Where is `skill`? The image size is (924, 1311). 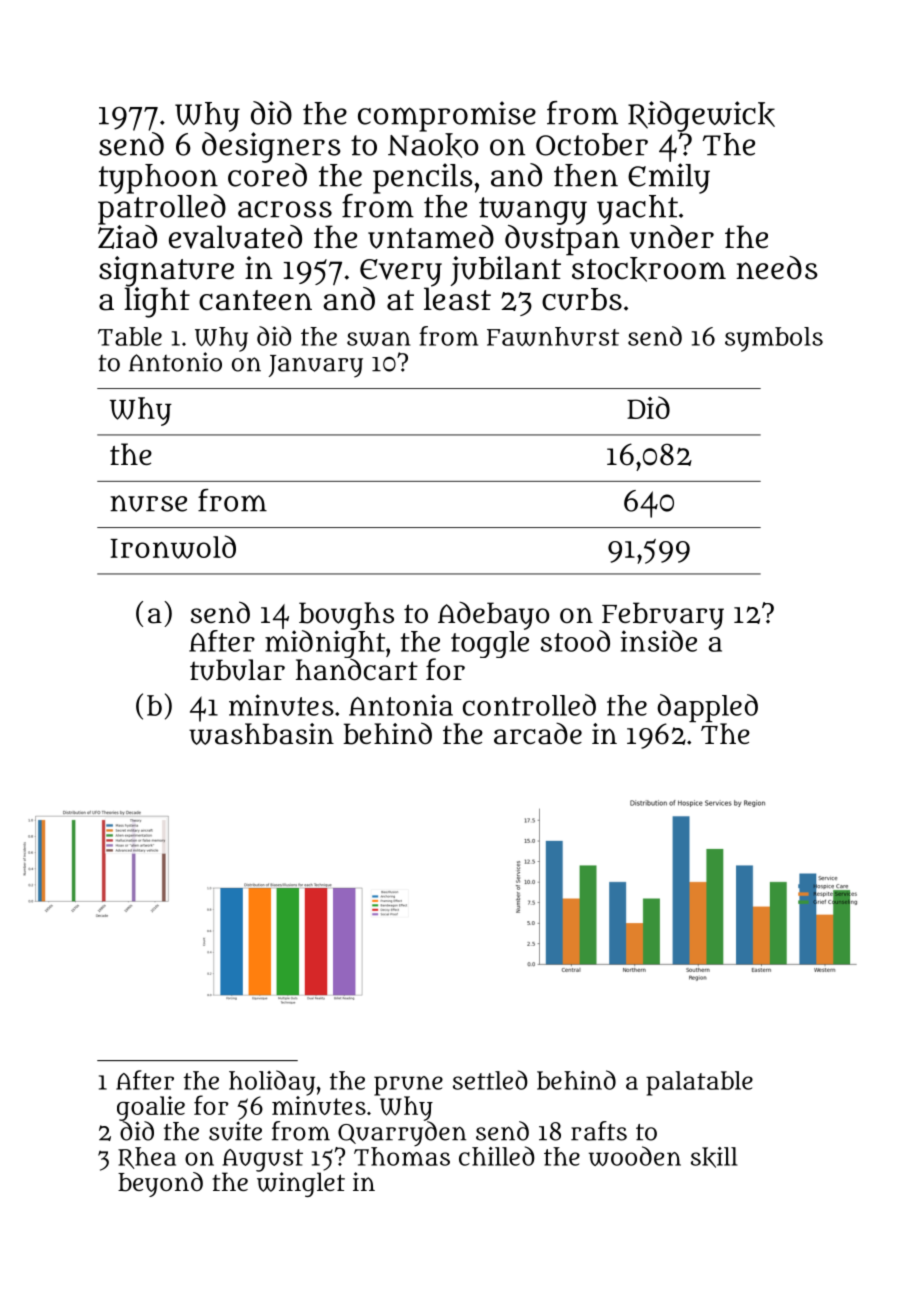 skill is located at coordinates (714, 1157).
